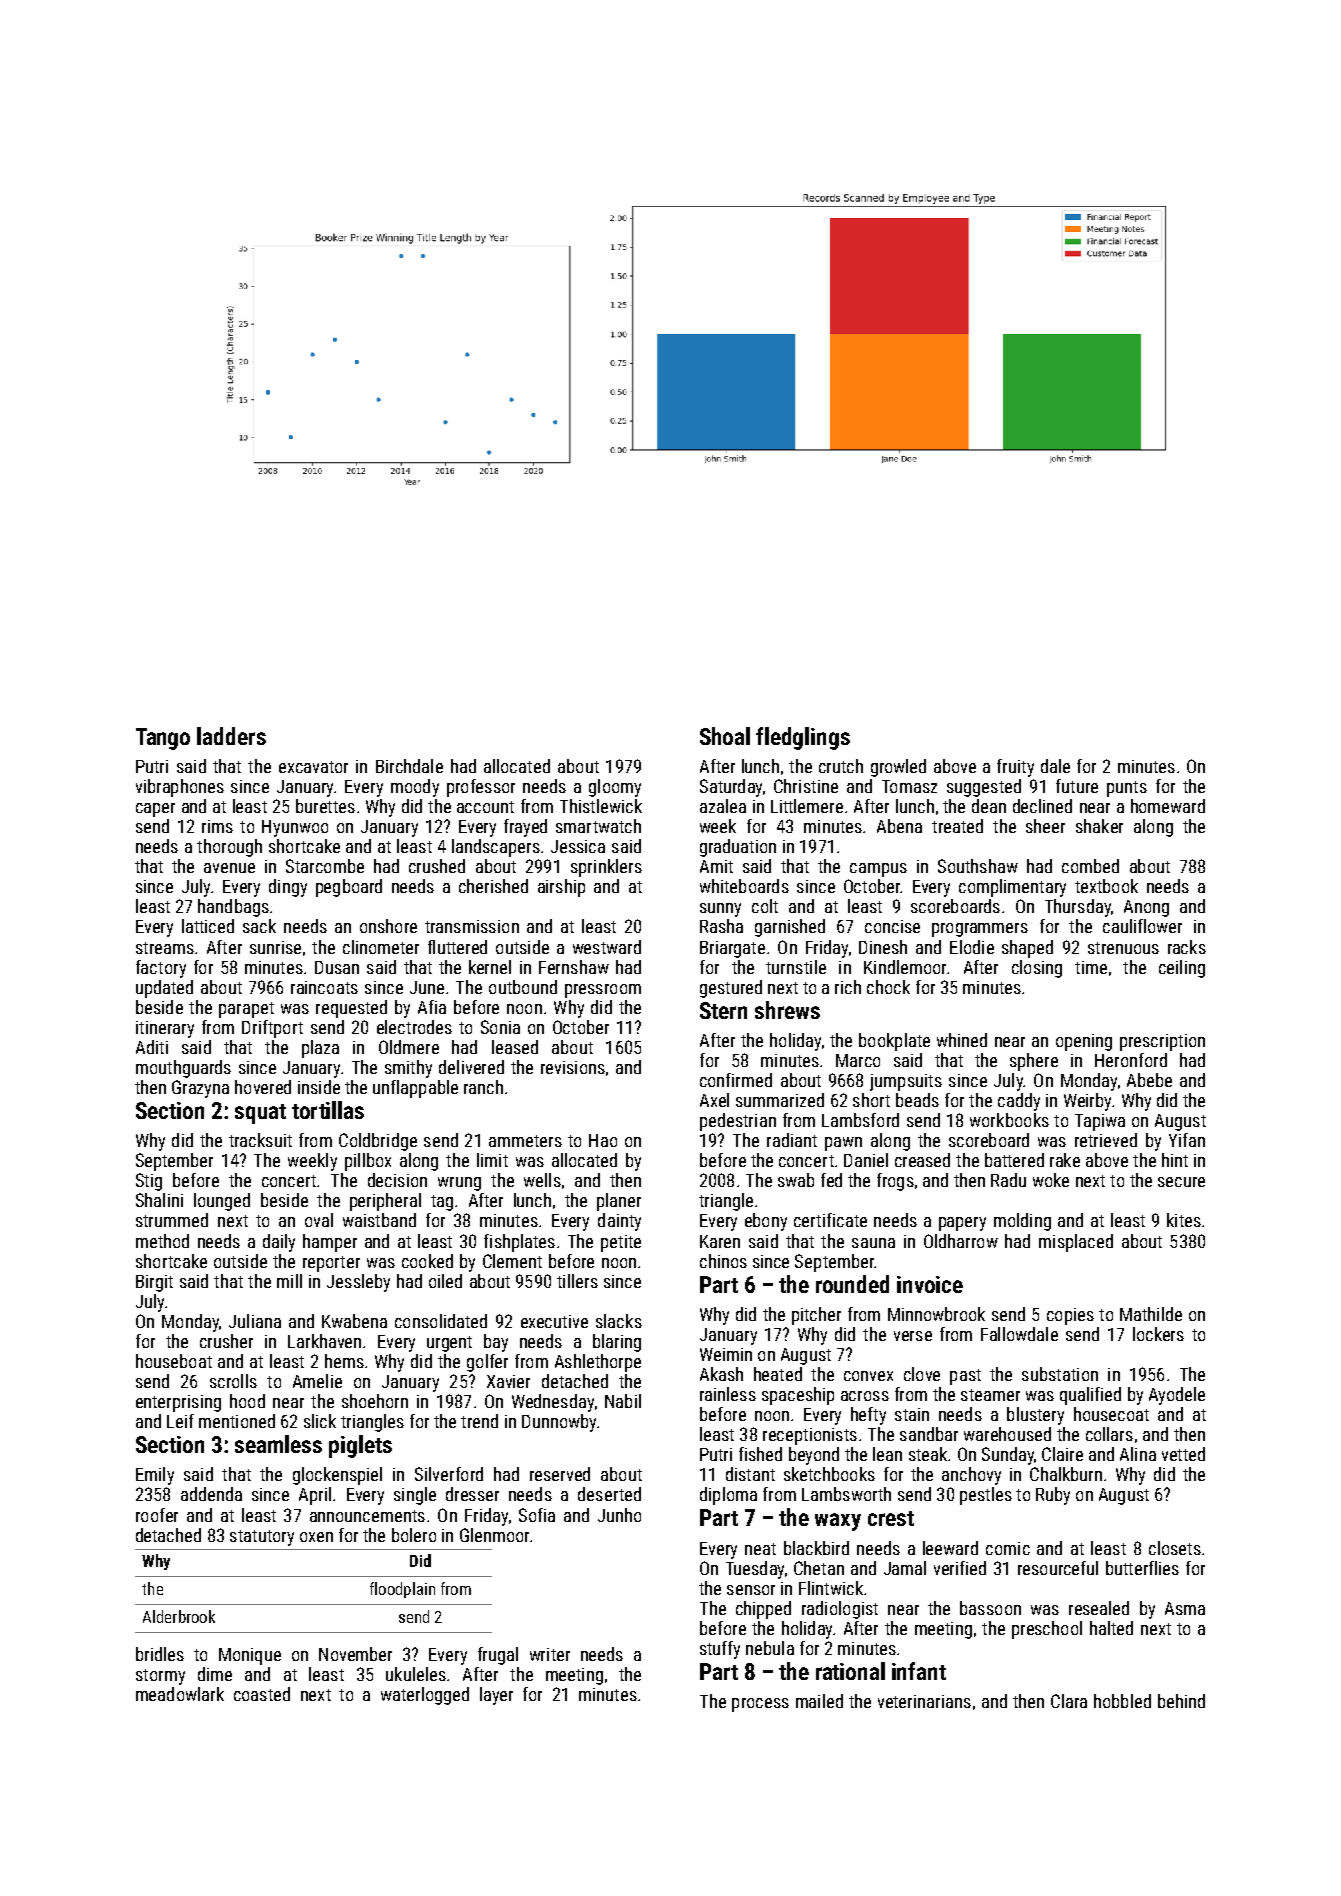 This document has height=1896, width=1341. What do you see at coordinates (598, 826) in the document?
I see `smartwatch` at bounding box center [598, 826].
